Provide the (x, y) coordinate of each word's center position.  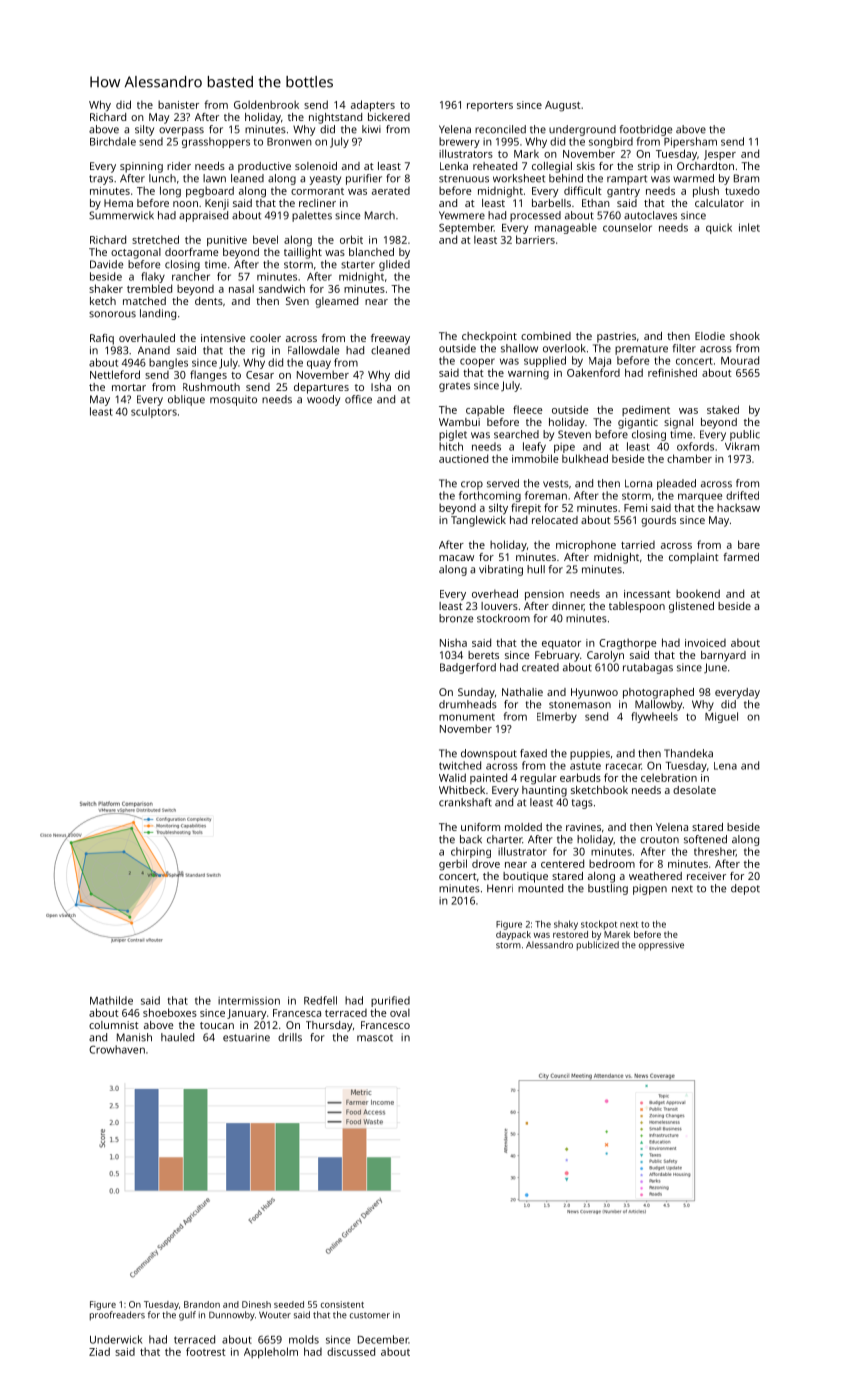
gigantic (638, 423)
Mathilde (111, 1000)
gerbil (453, 865)
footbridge (646, 130)
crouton (659, 840)
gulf (187, 1316)
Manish (134, 1037)
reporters (490, 106)
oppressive (661, 946)
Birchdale (113, 141)
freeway (390, 339)
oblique (186, 400)
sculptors (154, 412)
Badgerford (468, 668)
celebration (669, 777)
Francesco (385, 1025)
